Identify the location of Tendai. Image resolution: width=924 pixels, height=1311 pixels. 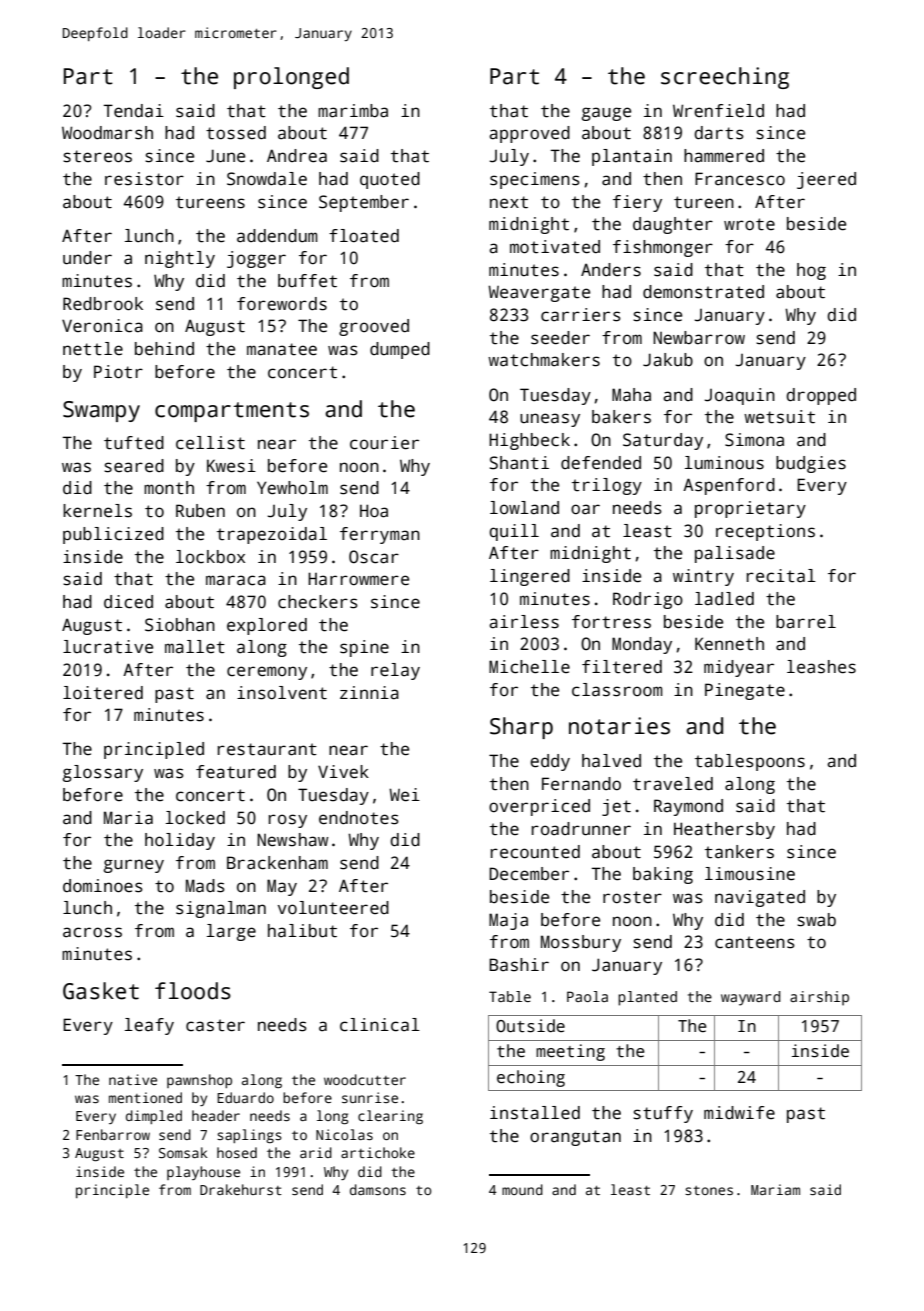
(133, 111).
